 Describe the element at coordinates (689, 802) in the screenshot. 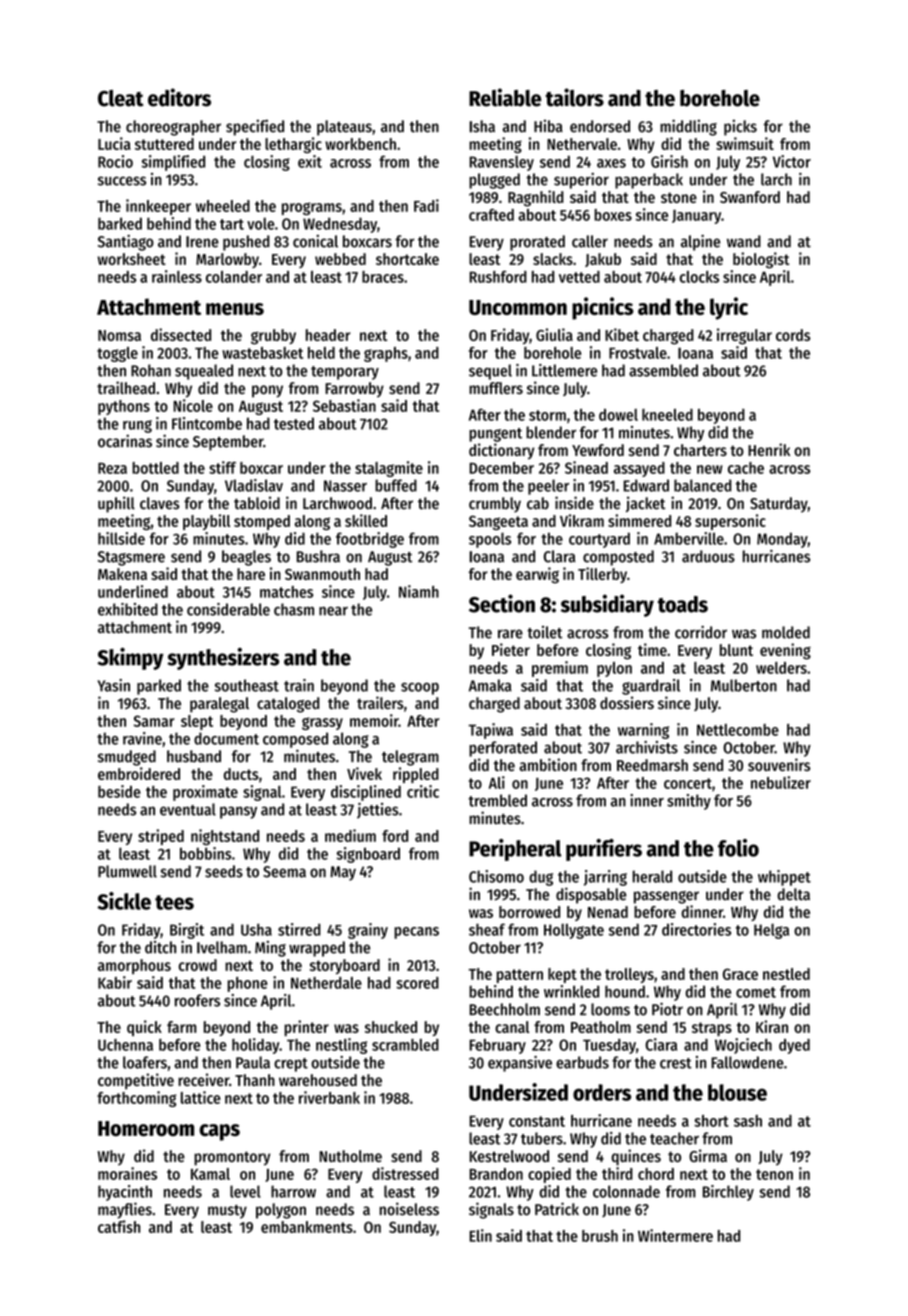

I see `smithy` at that location.
